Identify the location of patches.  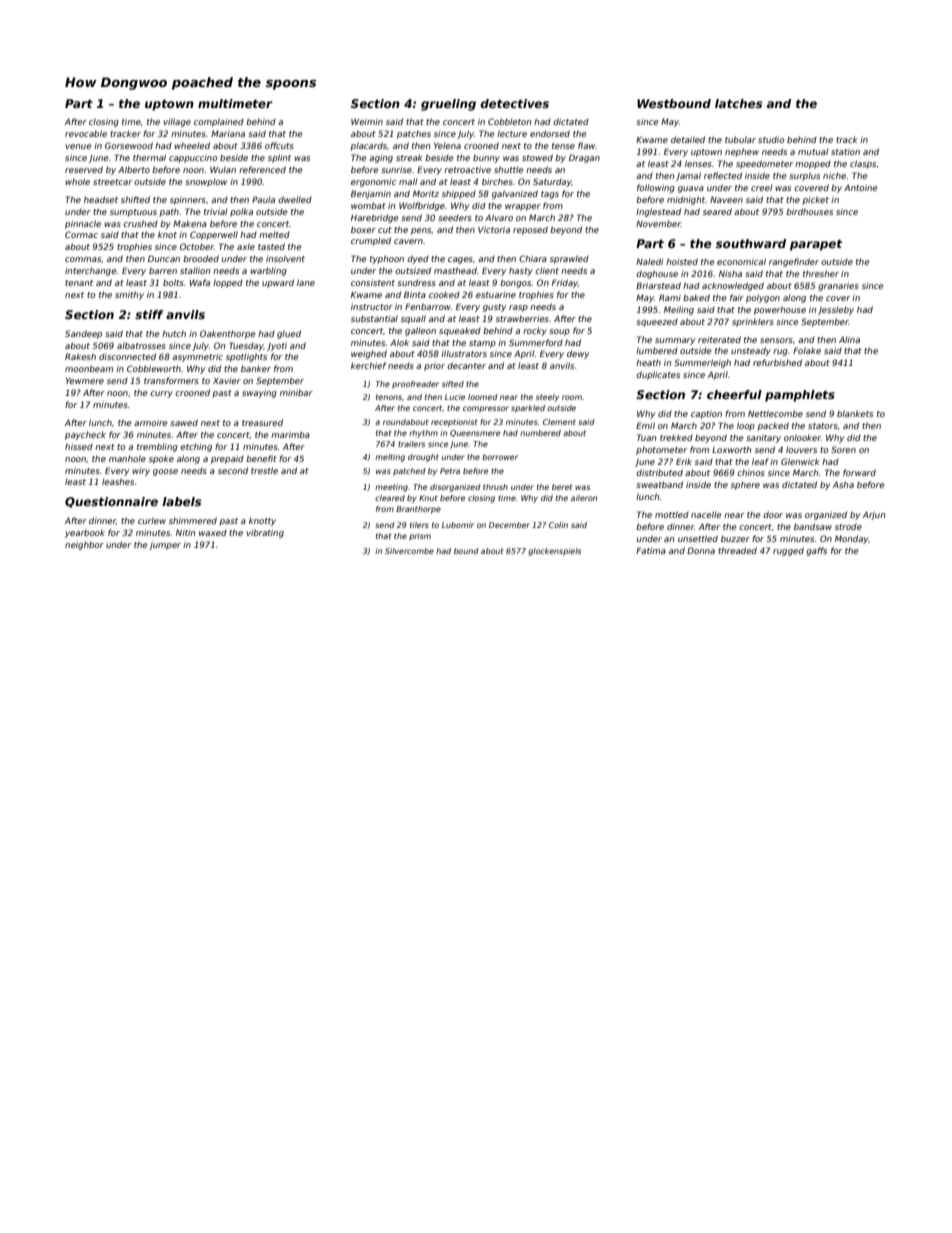
(414, 134).
